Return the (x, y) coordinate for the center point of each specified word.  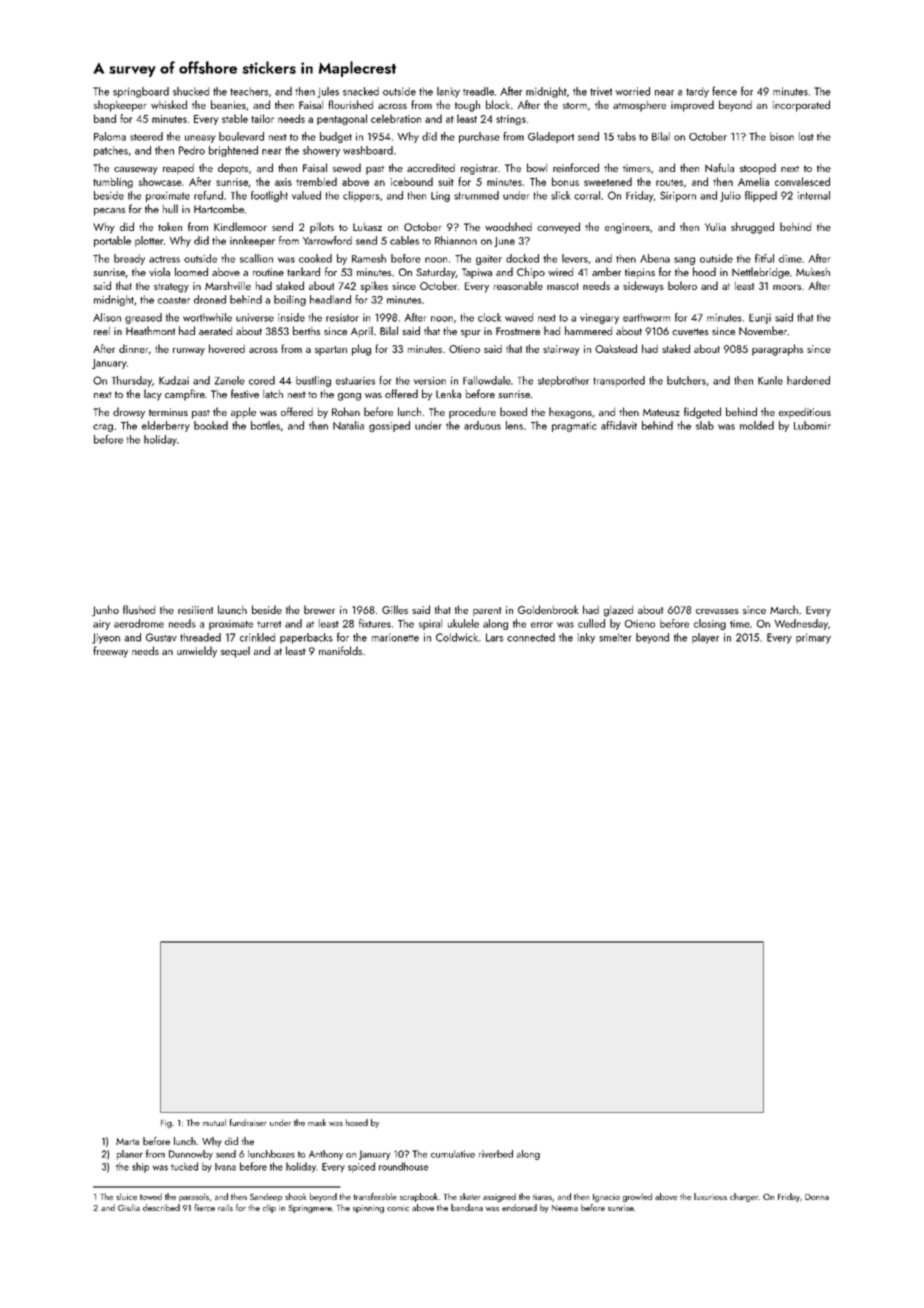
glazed (618, 611)
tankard (303, 271)
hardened (808, 380)
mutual (214, 1122)
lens (514, 425)
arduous (482, 425)
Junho (105, 611)
